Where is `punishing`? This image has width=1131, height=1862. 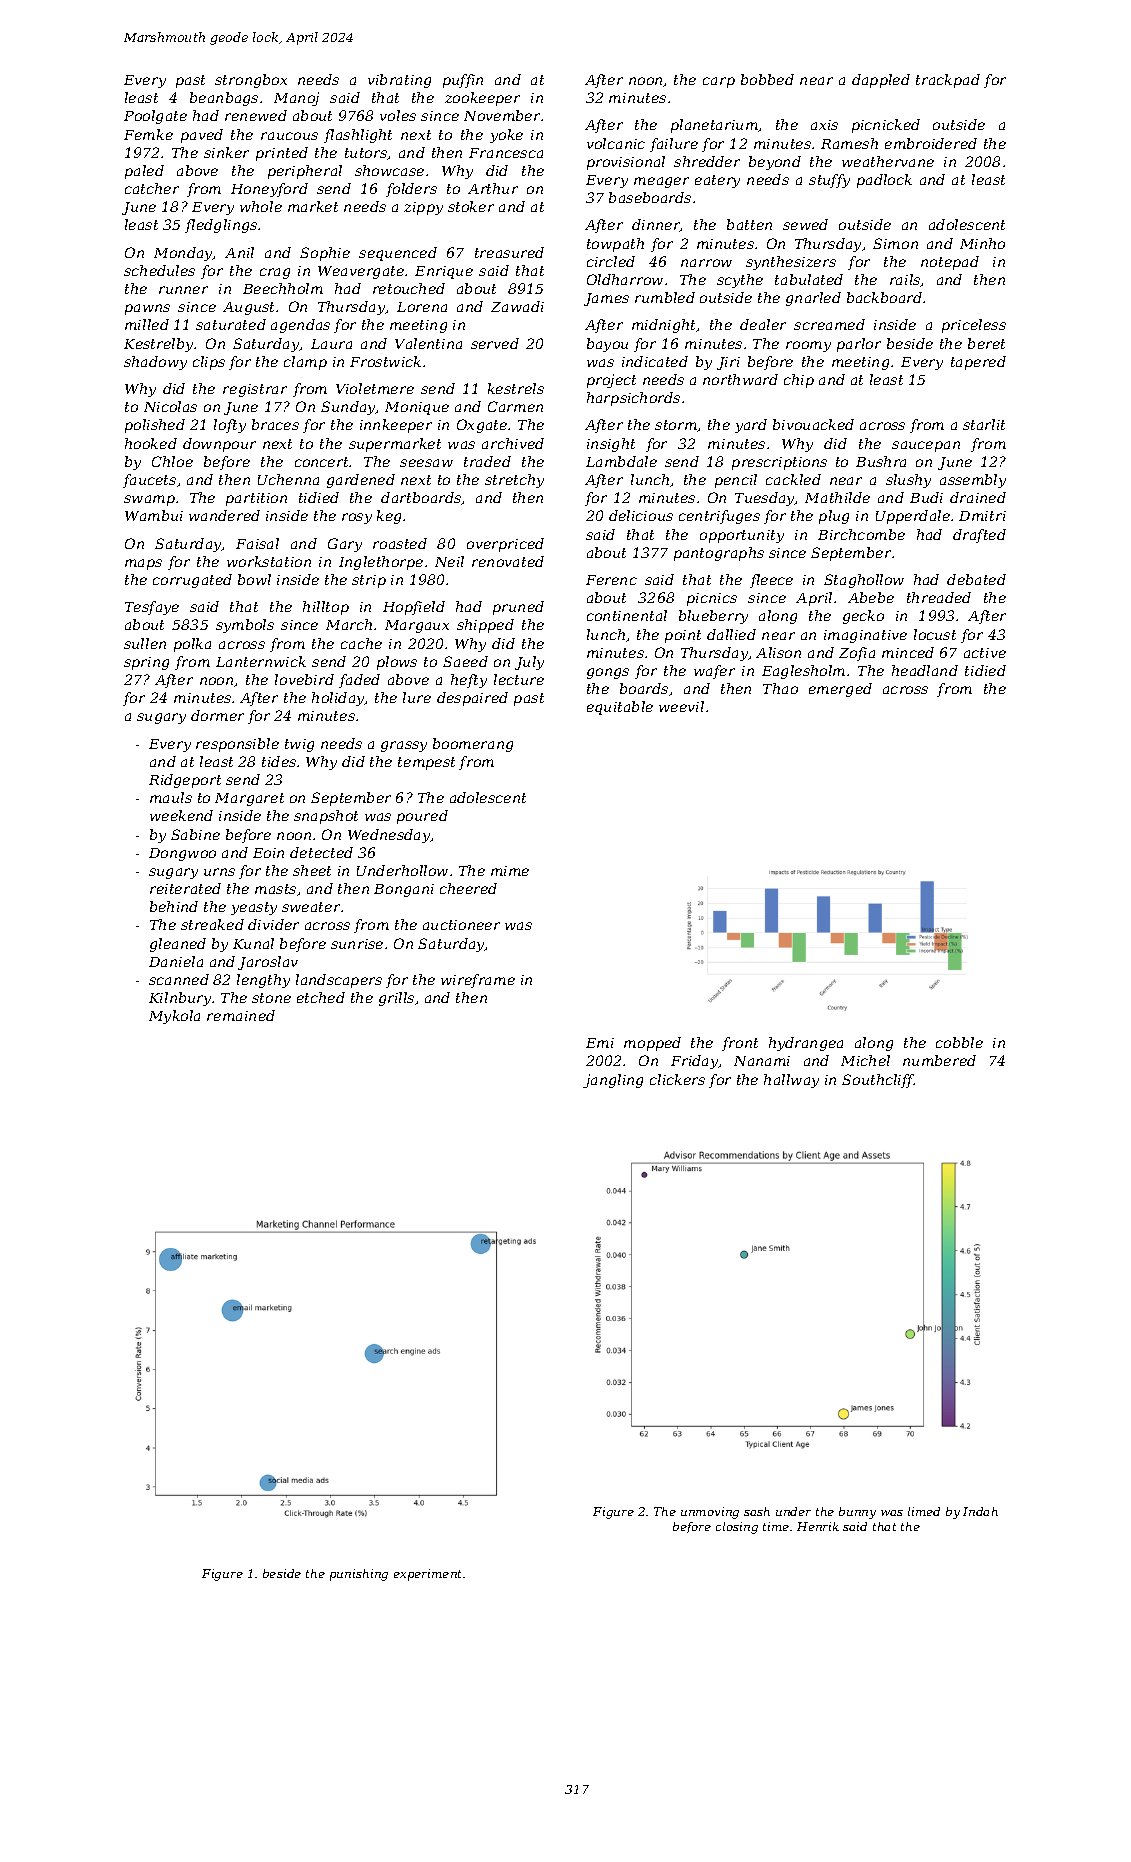 punishing is located at coordinates (359, 1575).
